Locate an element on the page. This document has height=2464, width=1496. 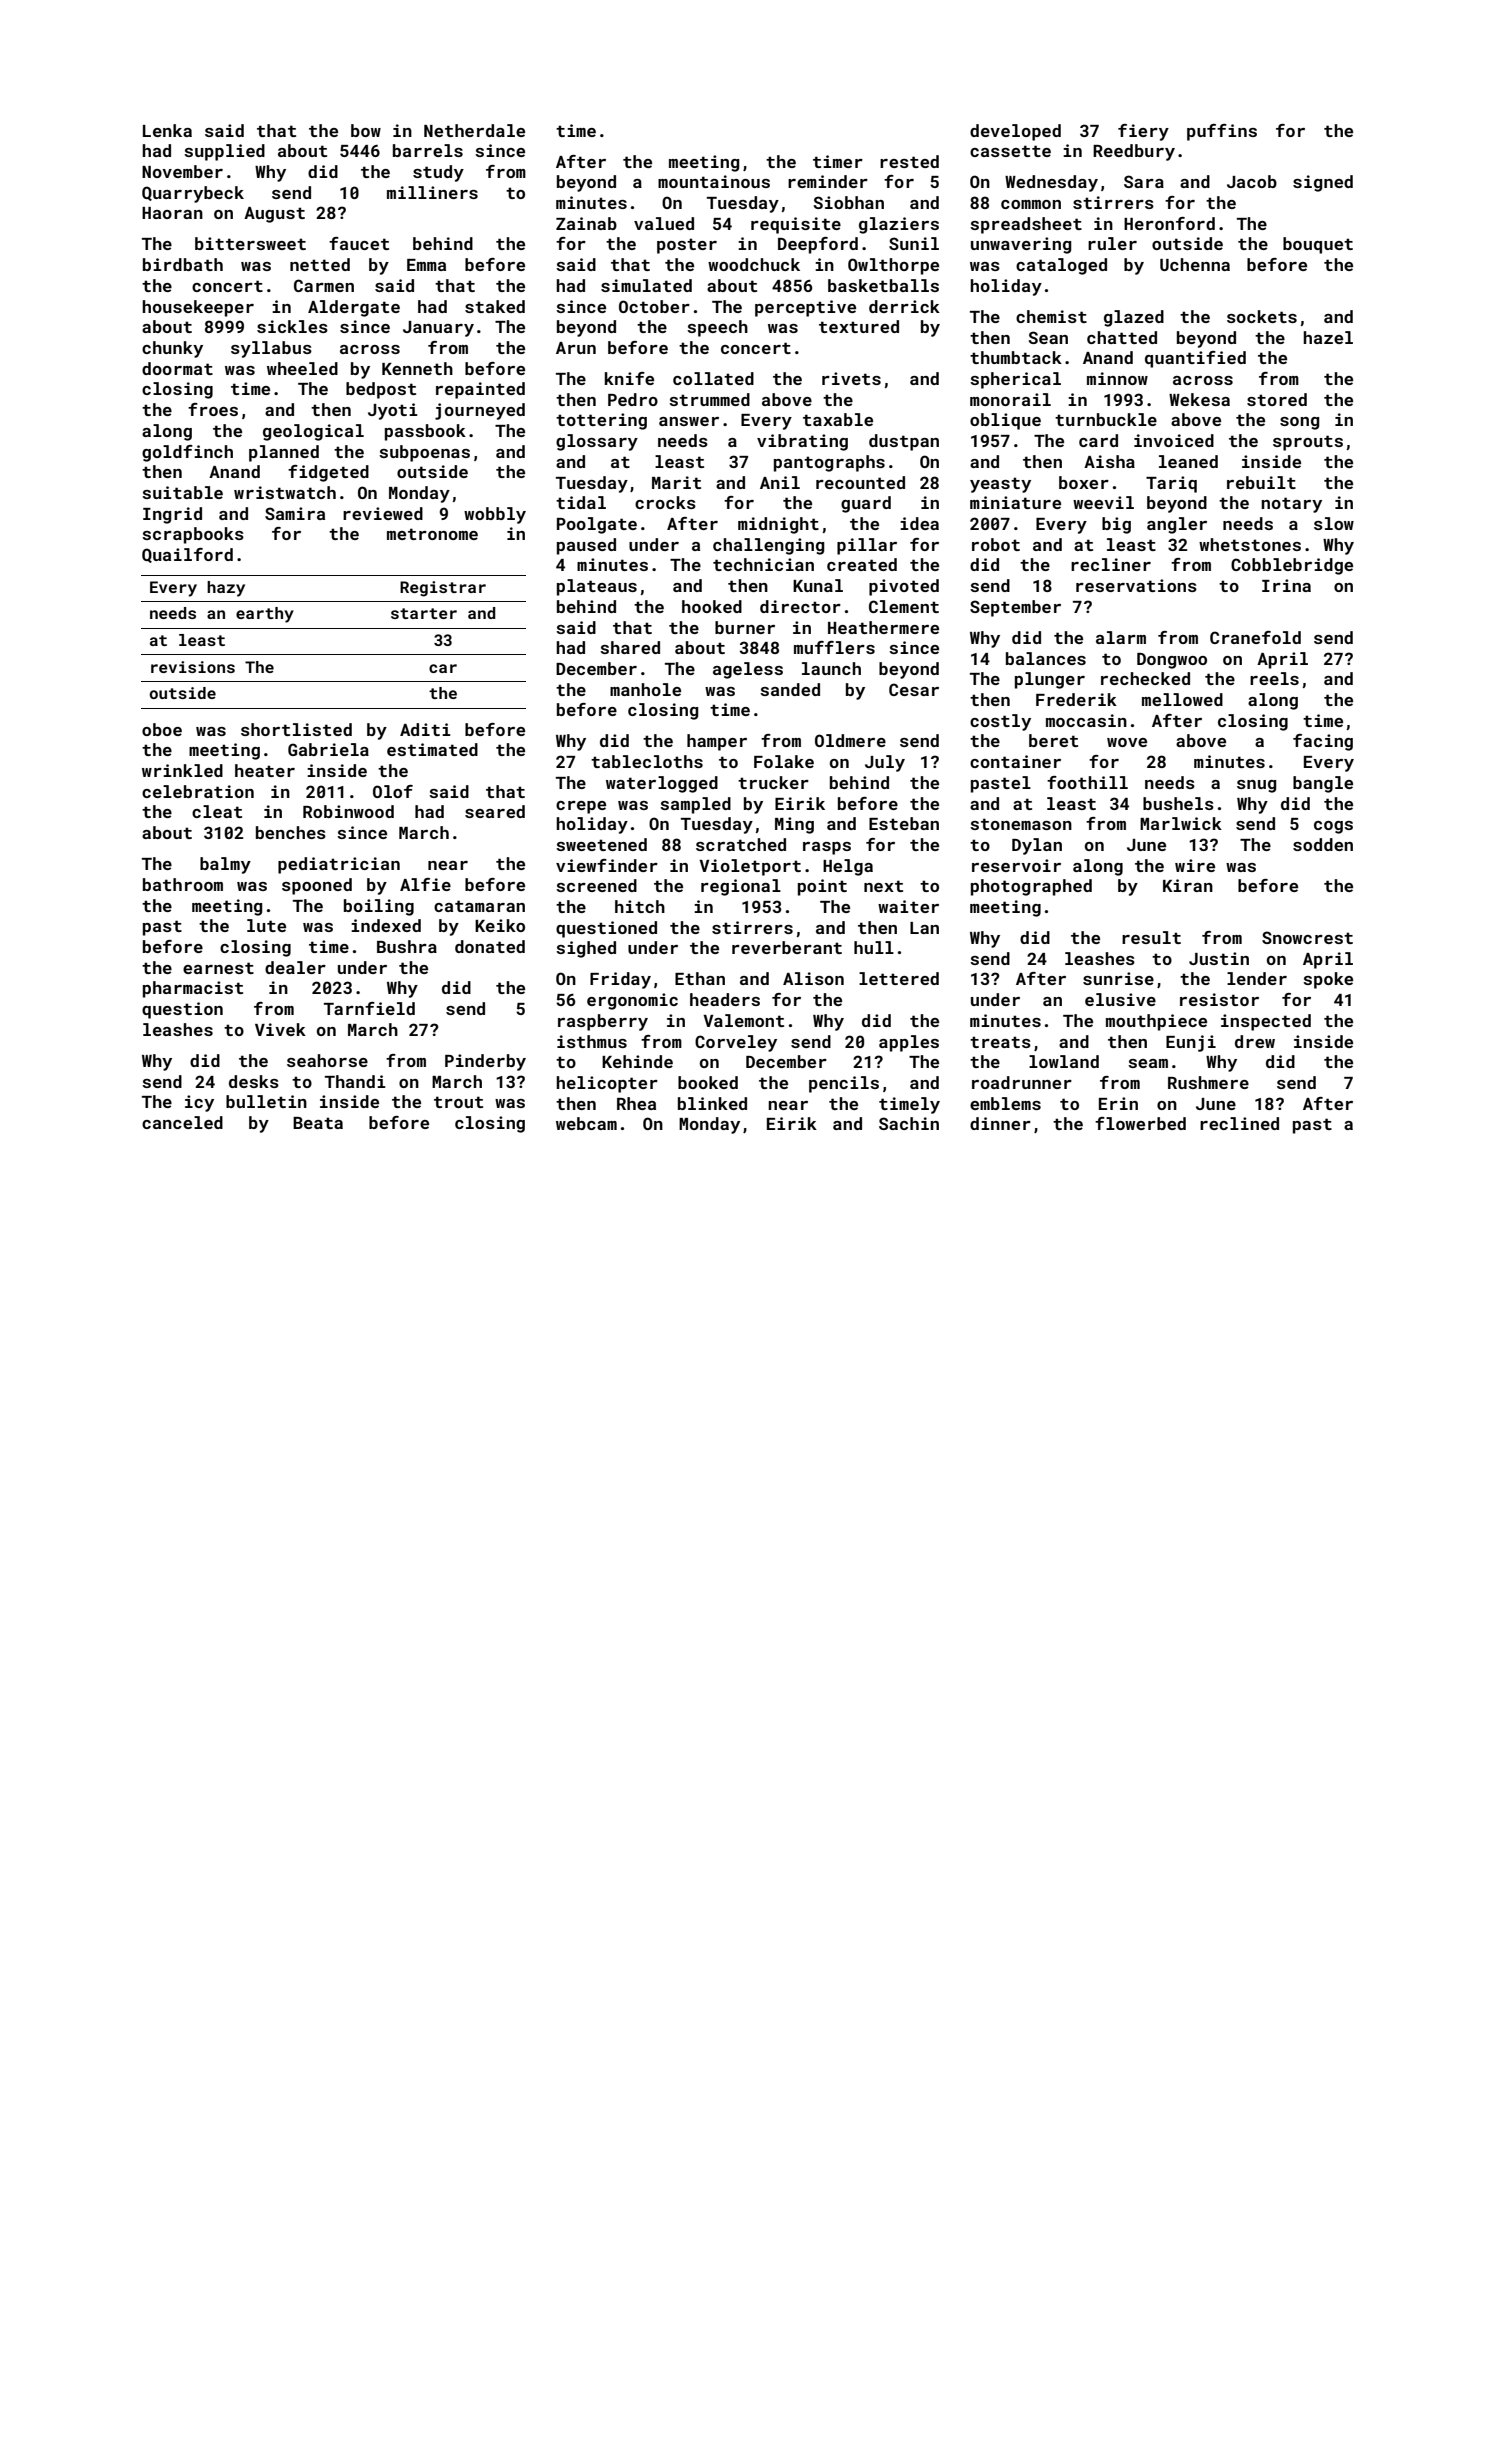
fiery is located at coordinates (1143, 132).
